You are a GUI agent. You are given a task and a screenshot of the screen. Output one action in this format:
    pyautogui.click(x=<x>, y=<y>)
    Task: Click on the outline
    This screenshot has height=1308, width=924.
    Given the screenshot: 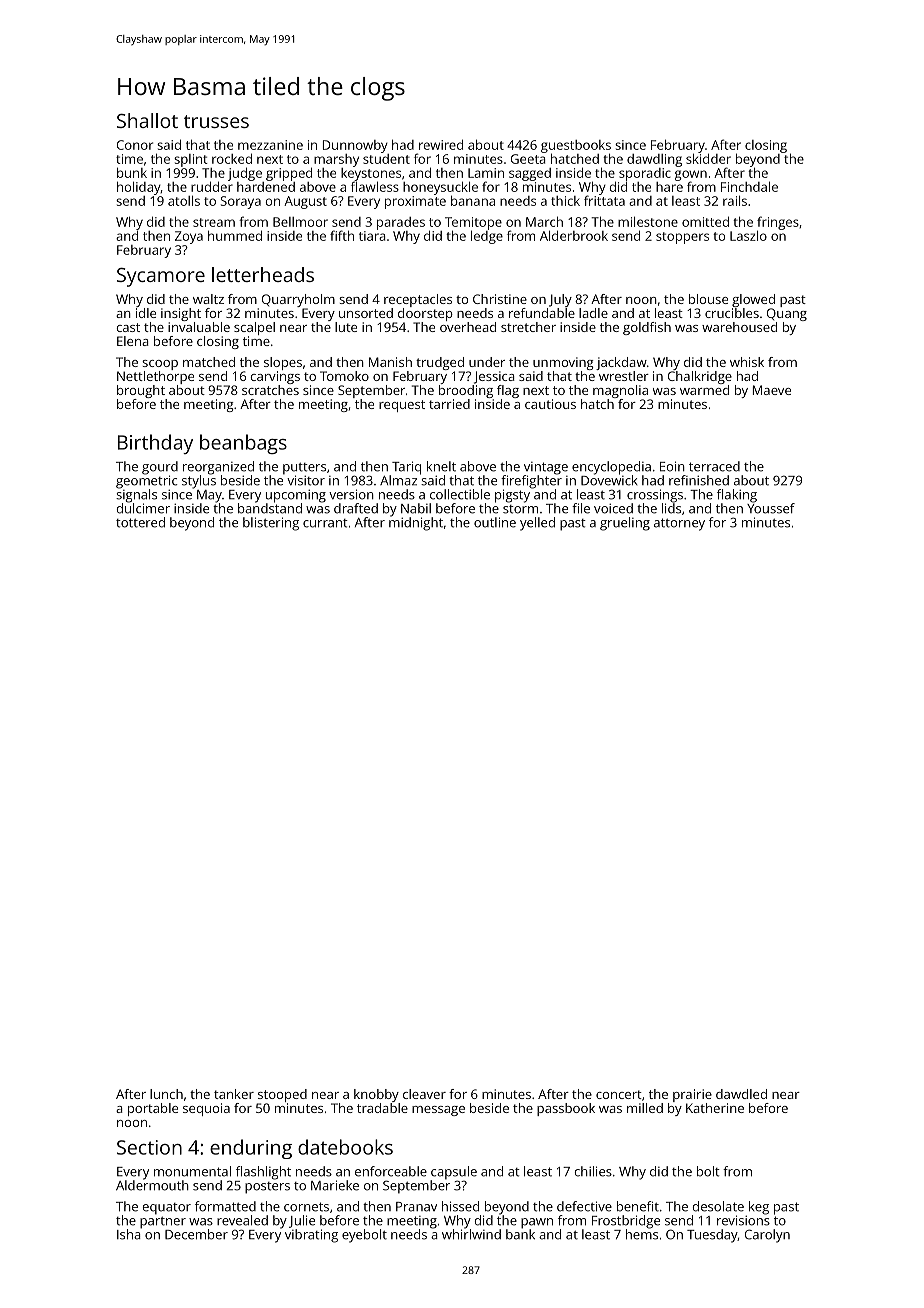 What is the action you would take?
    pyautogui.click(x=495, y=522)
